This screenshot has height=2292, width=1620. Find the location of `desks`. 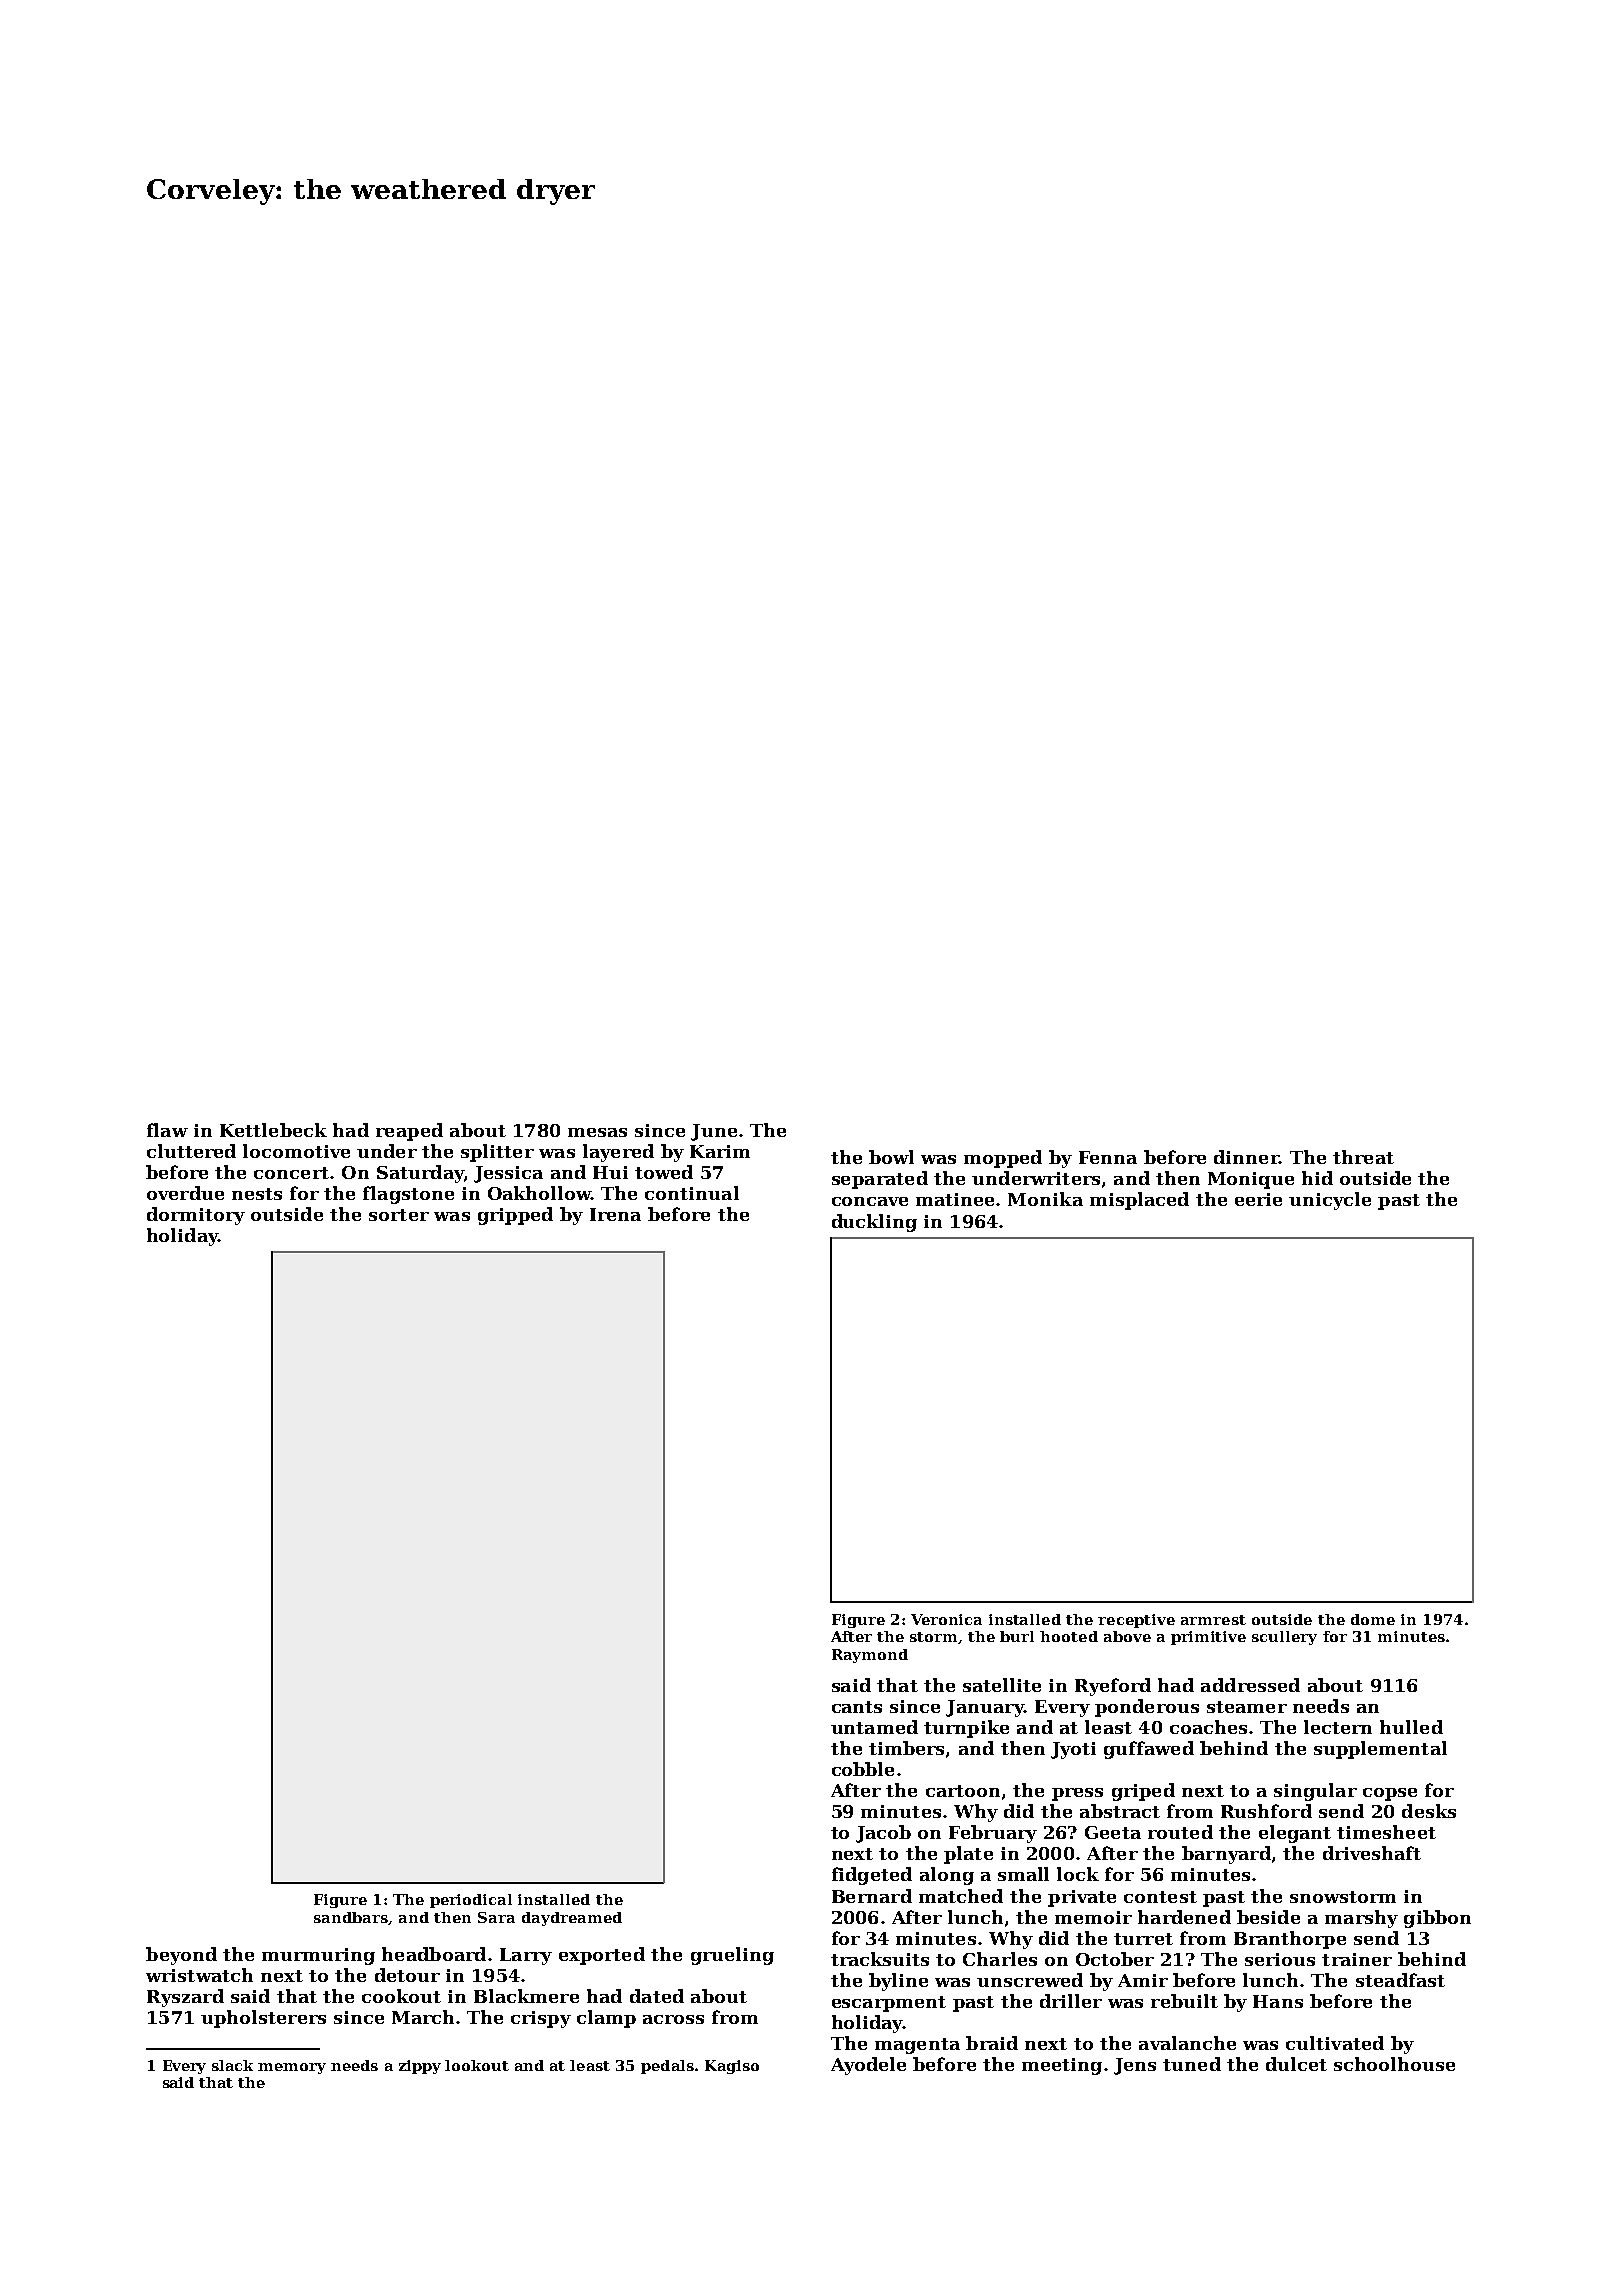

desks is located at coordinates (1429, 1811).
